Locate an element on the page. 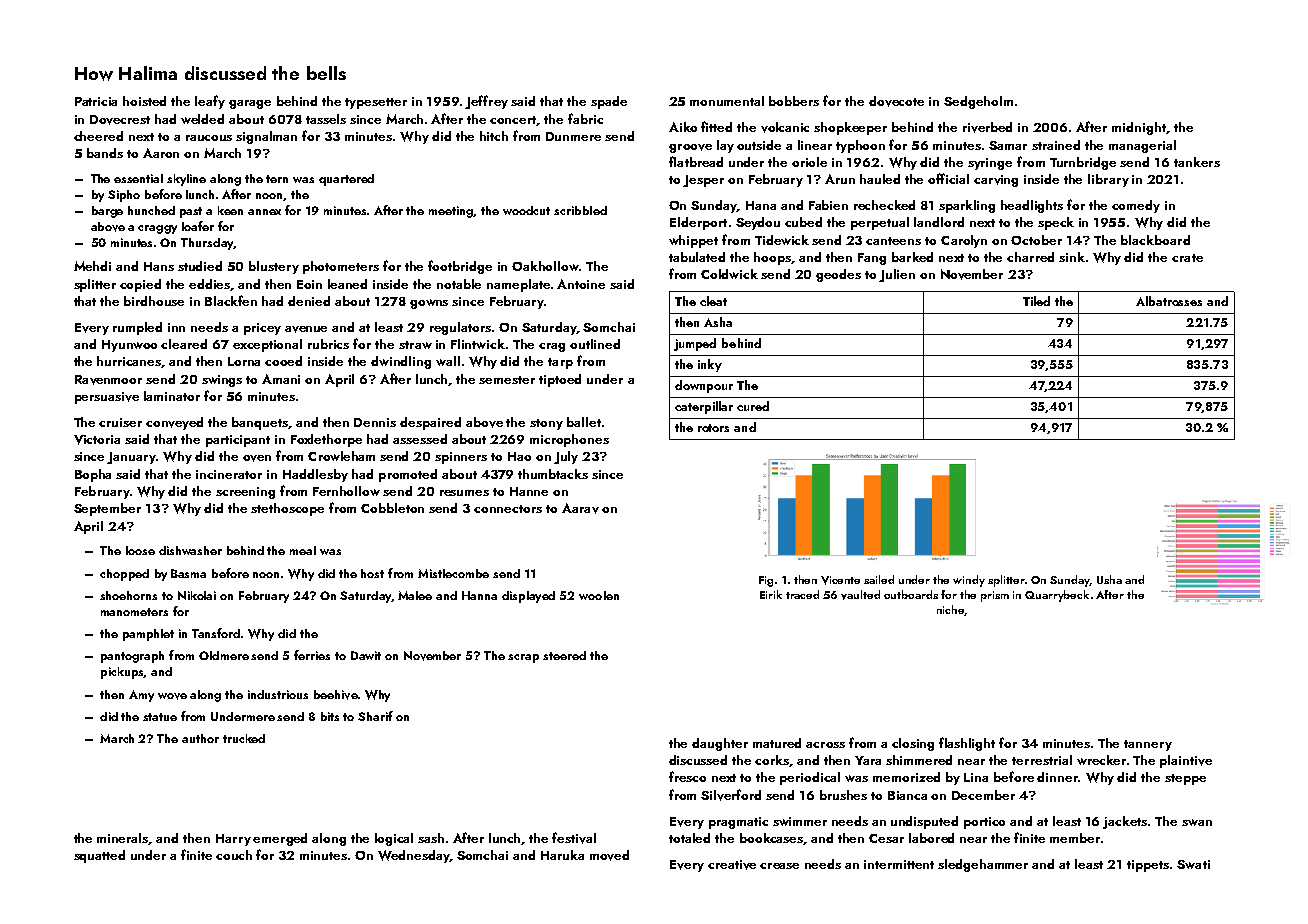 The height and width of the document is (924, 1308). tankers is located at coordinates (1197, 162).
